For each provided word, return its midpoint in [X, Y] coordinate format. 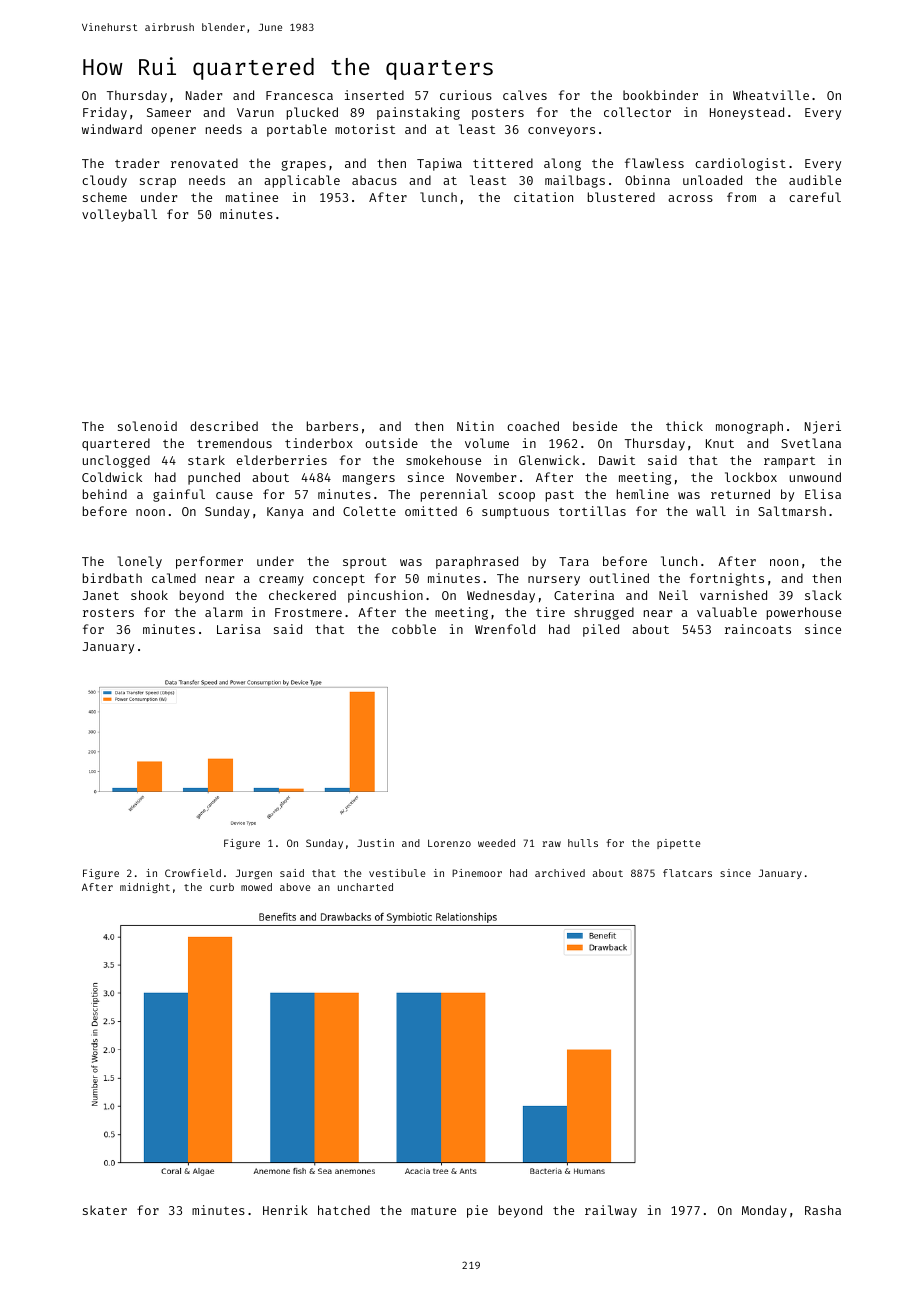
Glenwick [549, 460]
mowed [256, 887]
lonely [140, 562]
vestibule [397, 873]
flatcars [687, 873]
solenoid [147, 426]
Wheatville [771, 95]
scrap [158, 183]
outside [391, 443]
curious [466, 95]
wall [711, 511]
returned [740, 494]
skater [105, 1210]
